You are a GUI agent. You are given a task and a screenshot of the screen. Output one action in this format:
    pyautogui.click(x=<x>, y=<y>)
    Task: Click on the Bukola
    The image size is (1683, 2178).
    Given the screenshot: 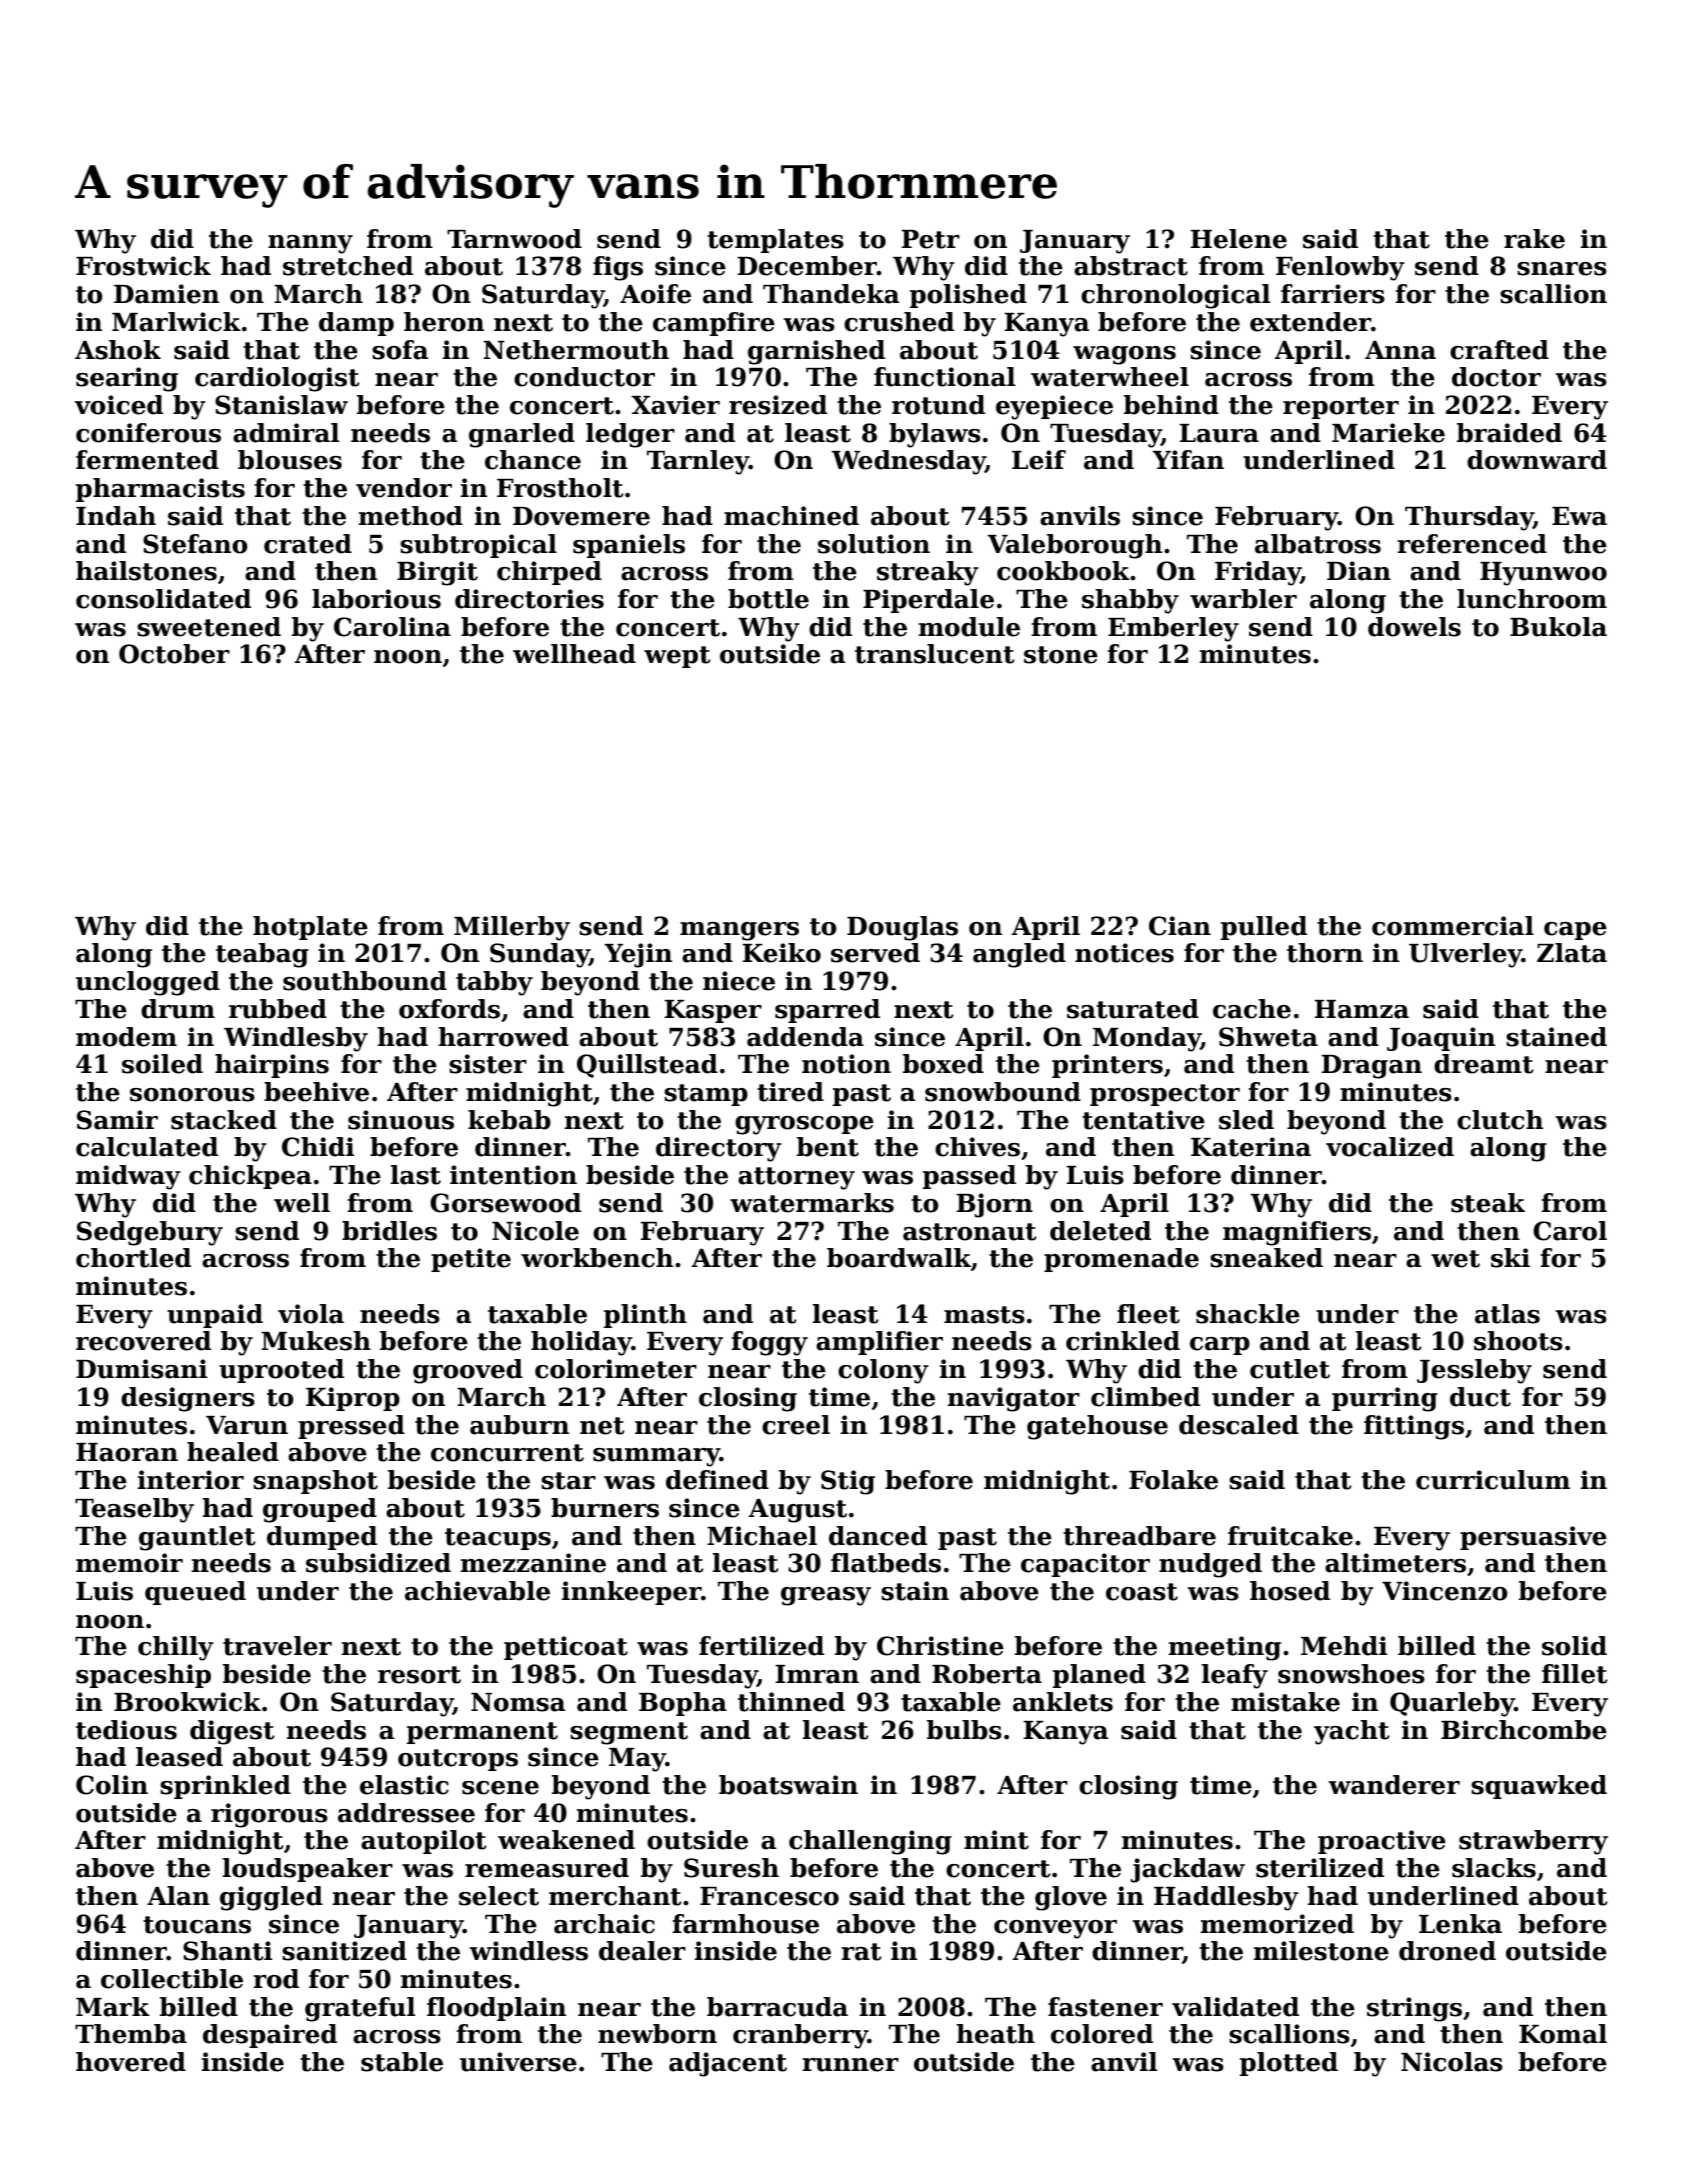 What is the action you would take?
    pyautogui.click(x=1558, y=627)
